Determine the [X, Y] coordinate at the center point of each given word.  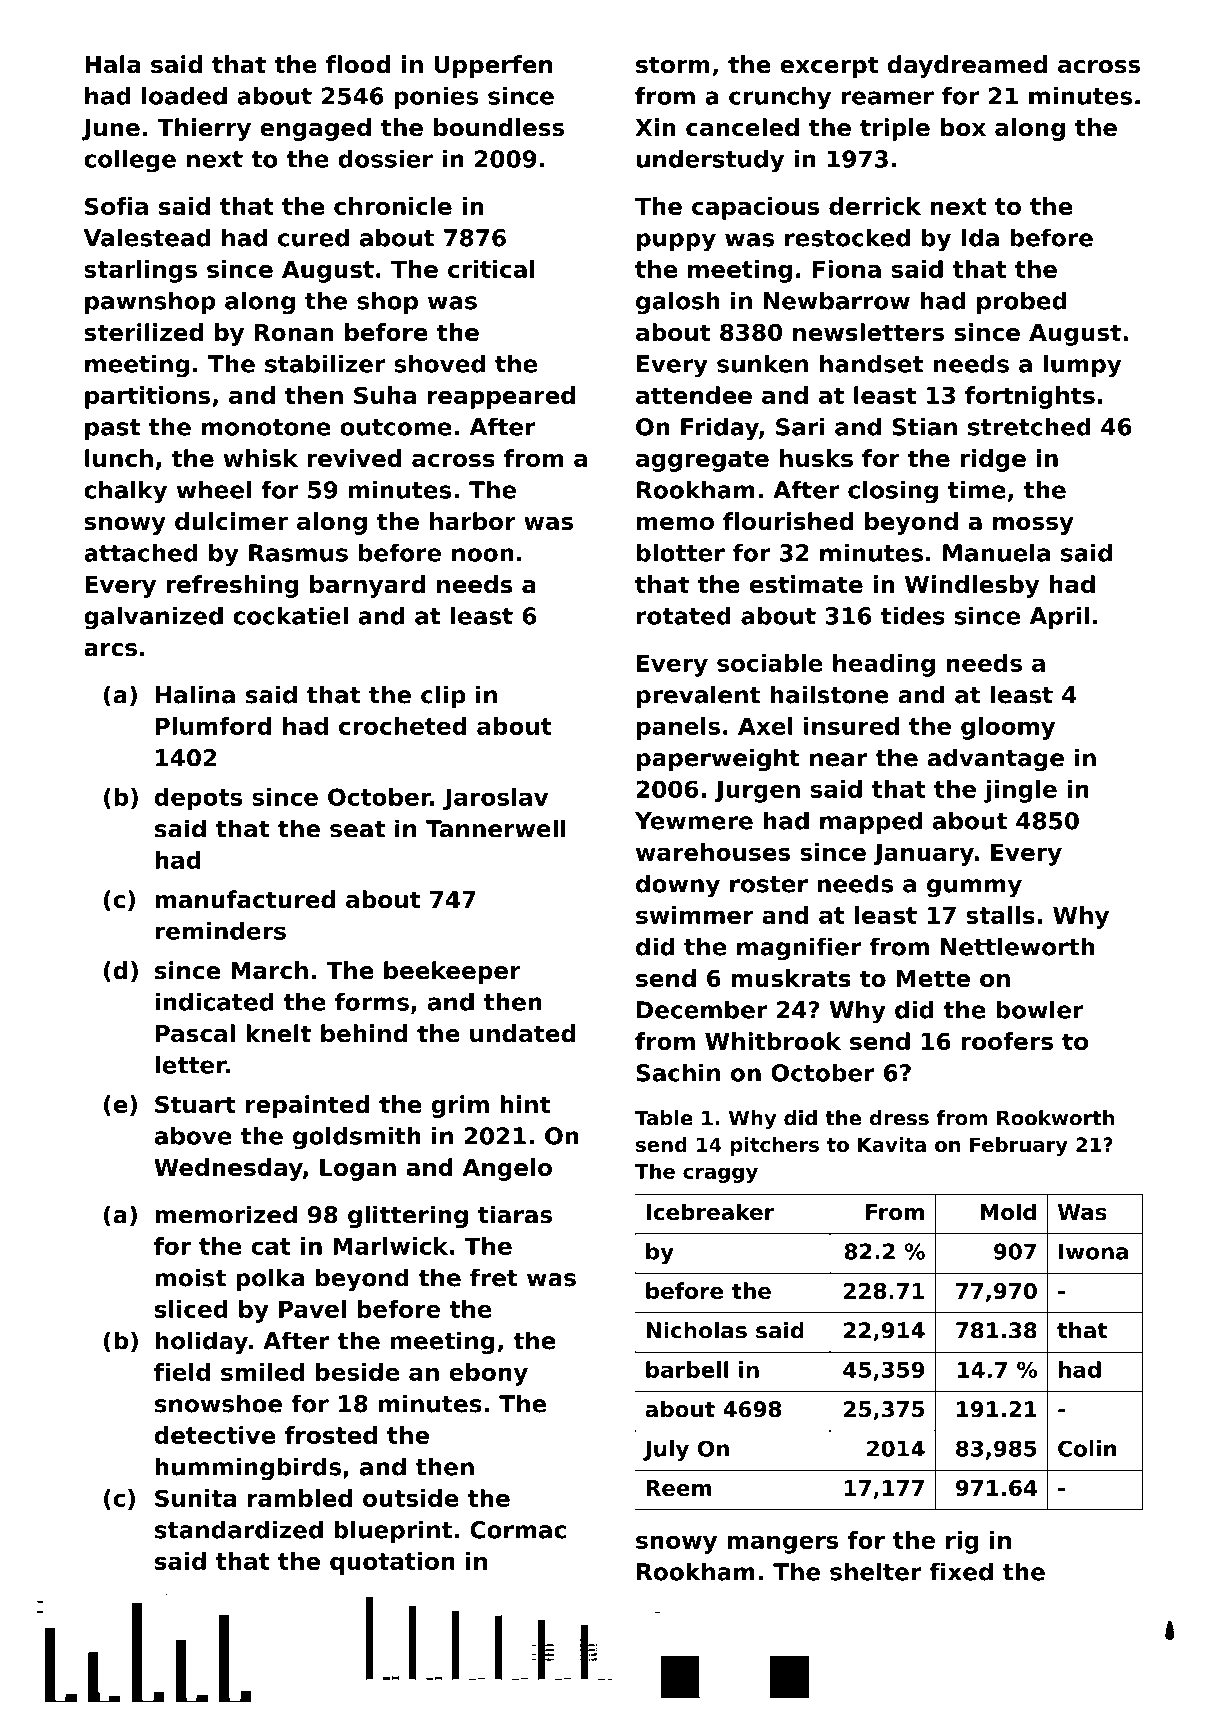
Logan [358, 1170]
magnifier [799, 948]
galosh [678, 302]
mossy [1033, 526]
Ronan [294, 332]
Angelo [507, 1169]
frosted [331, 1435]
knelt [278, 1033]
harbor [473, 521]
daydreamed [967, 66]
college [130, 161]
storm [673, 65]
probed [1021, 302]
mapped [871, 822]
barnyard [367, 586]
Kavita [892, 1144]
